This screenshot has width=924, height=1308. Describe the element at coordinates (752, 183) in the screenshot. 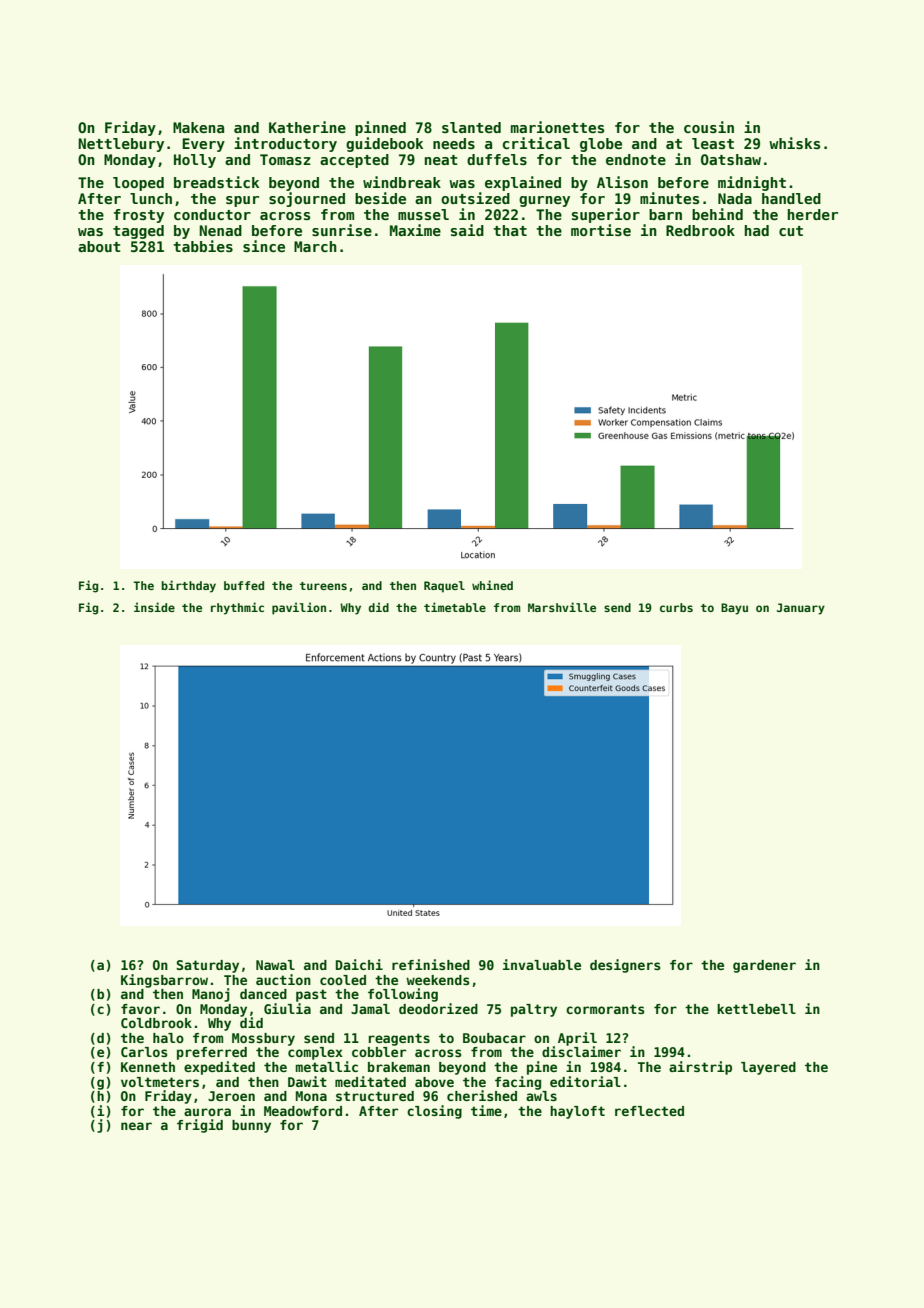

I see `midnight` at that location.
